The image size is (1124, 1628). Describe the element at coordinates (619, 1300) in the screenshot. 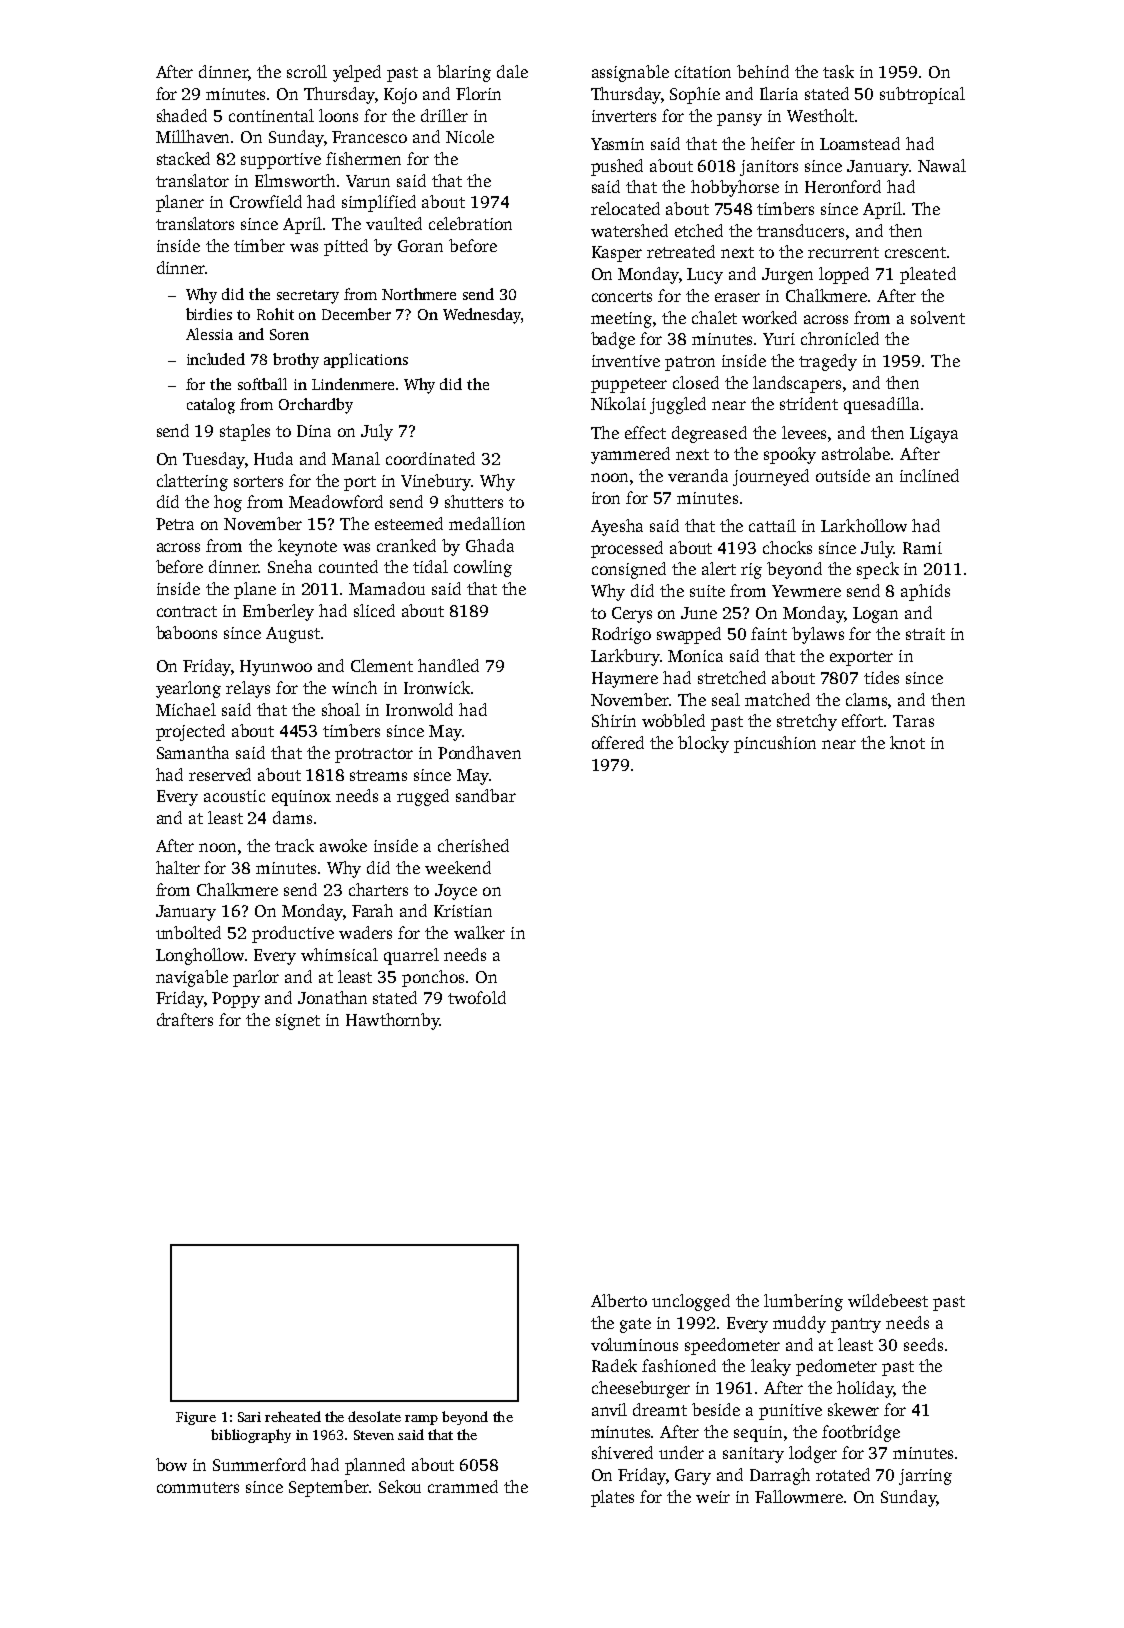

I see `Alberto` at that location.
